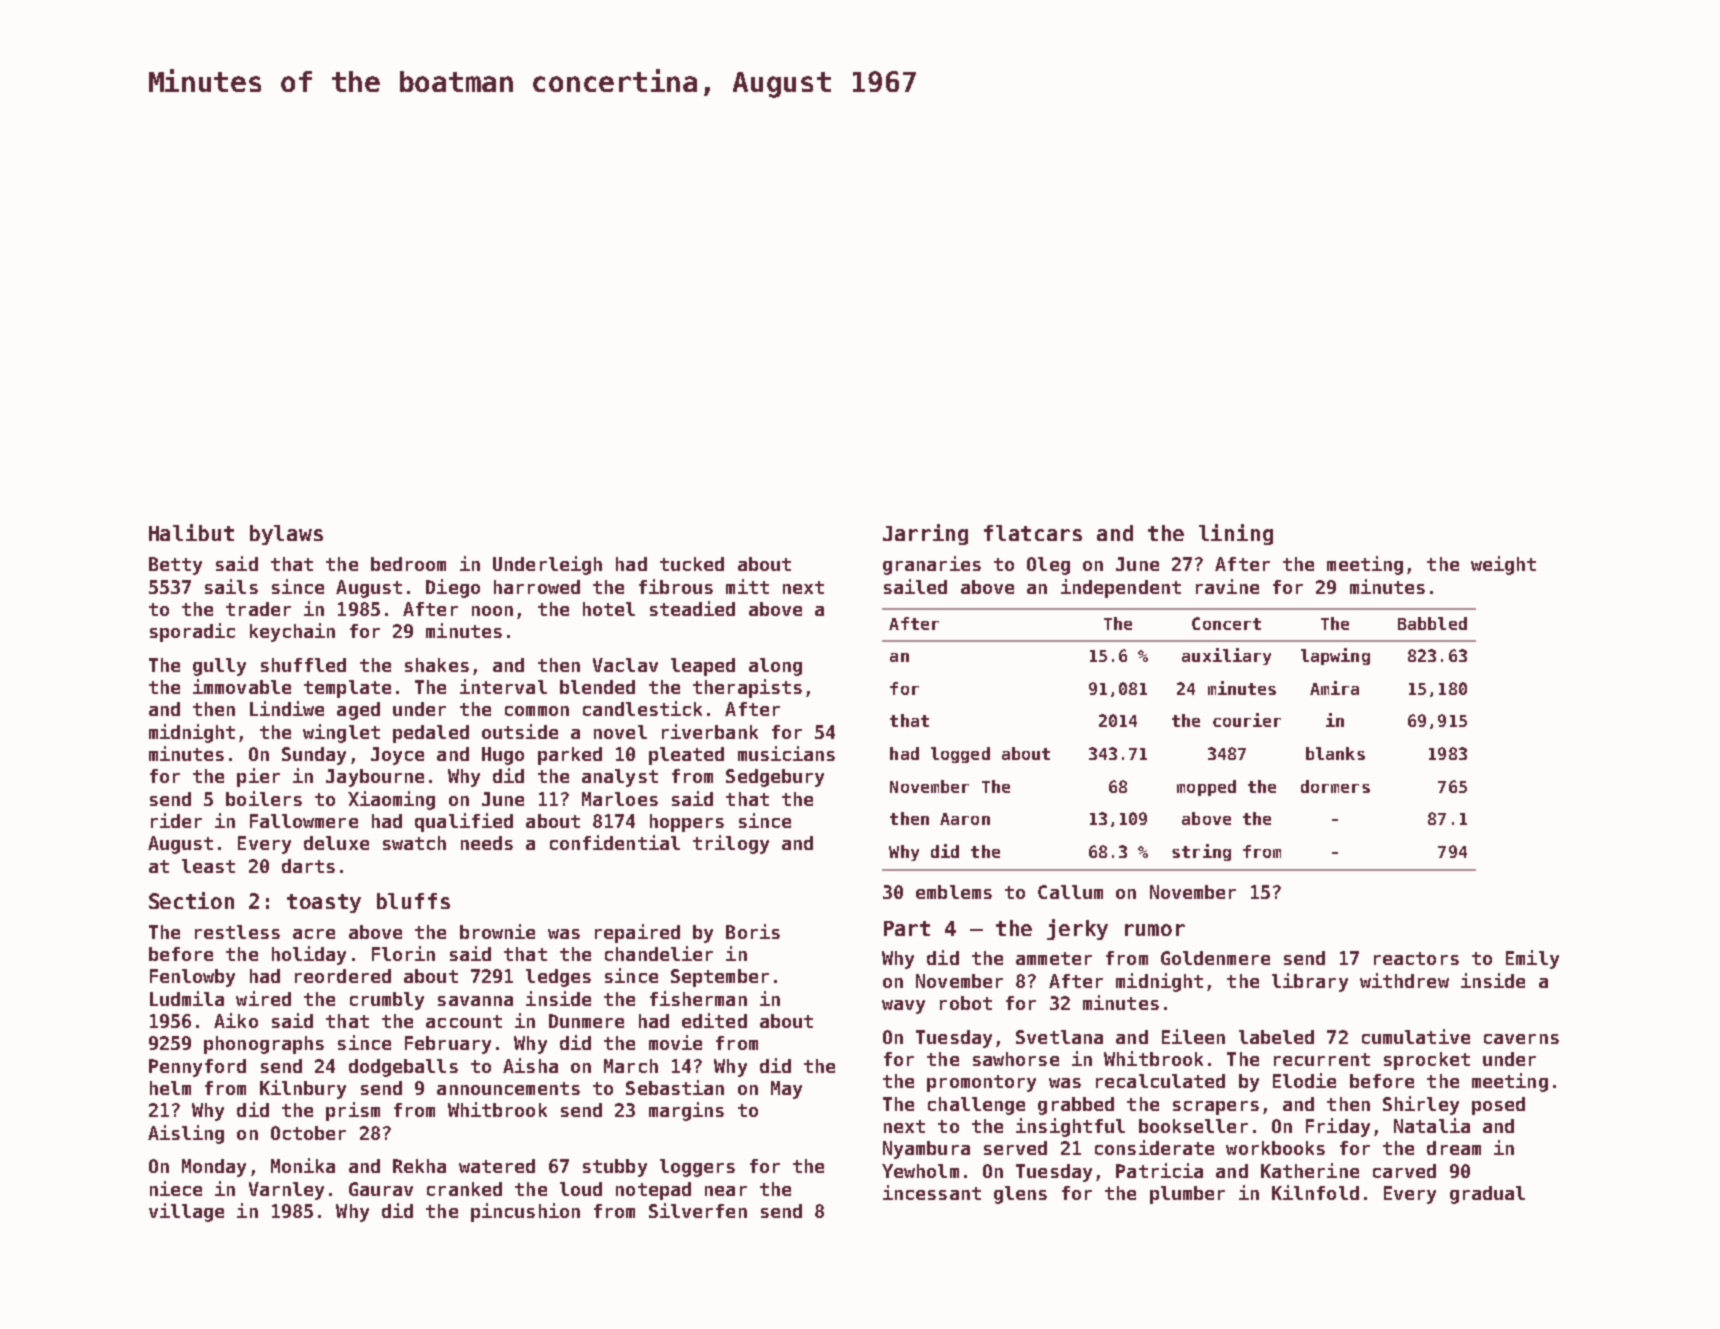 Image resolution: width=1720 pixels, height=1329 pixels. What do you see at coordinates (692, 564) in the document?
I see `tucked` at bounding box center [692, 564].
